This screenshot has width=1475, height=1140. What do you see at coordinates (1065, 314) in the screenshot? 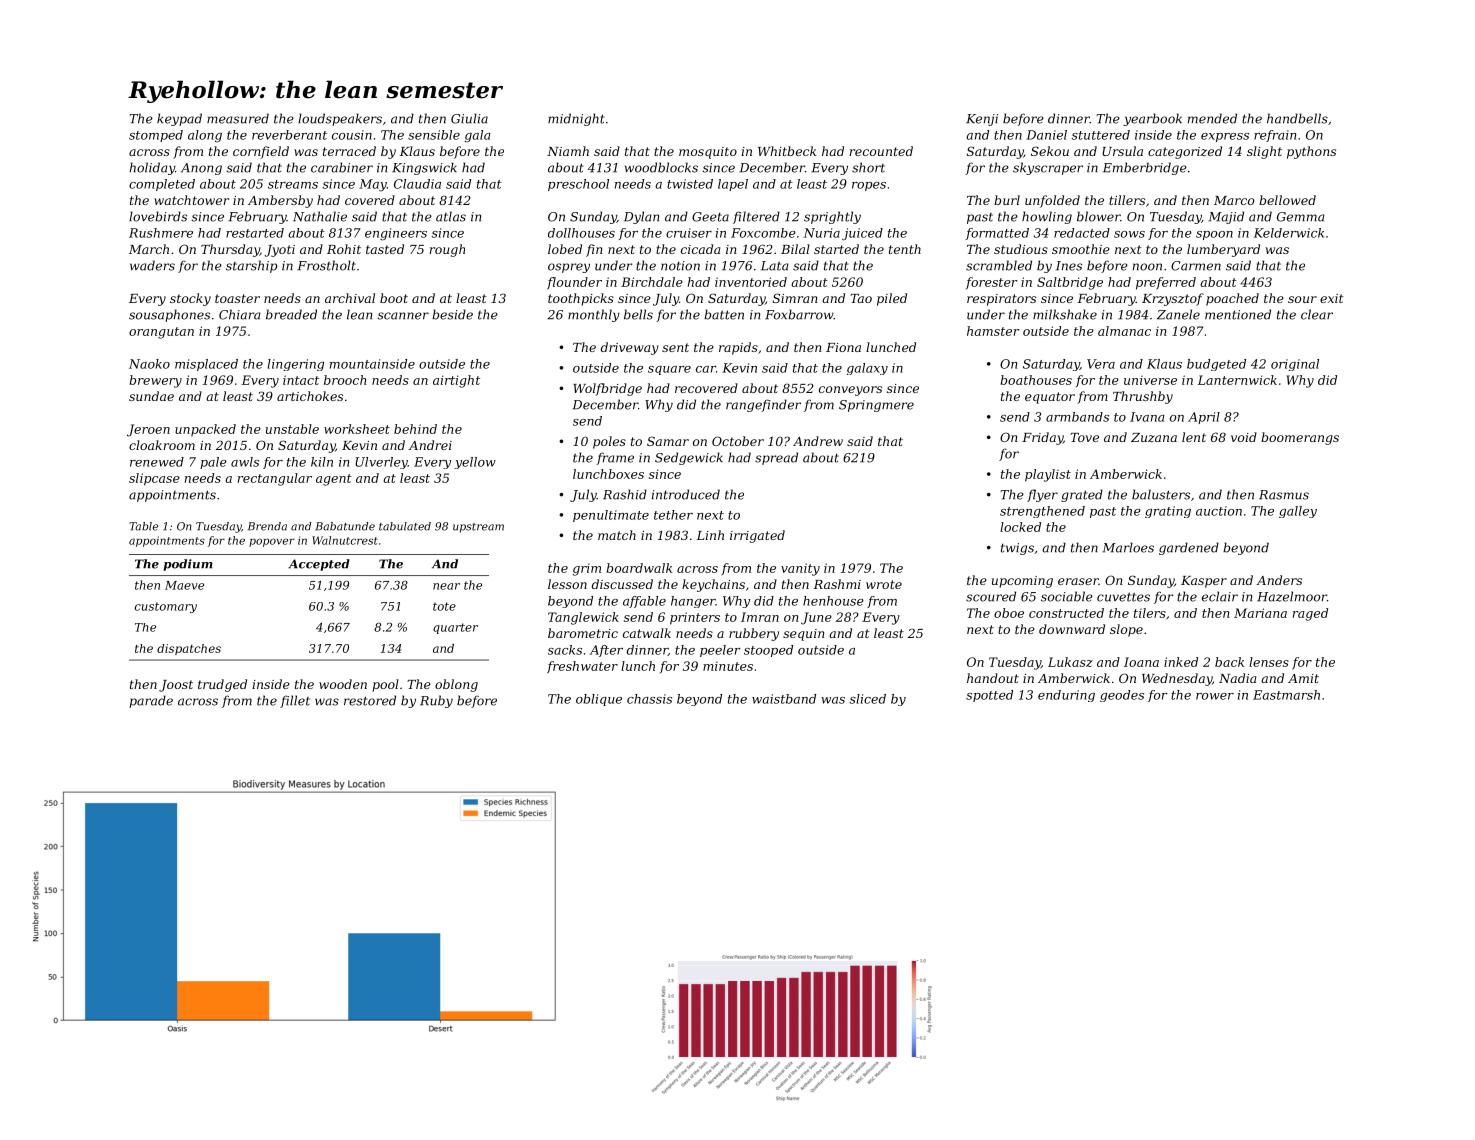
I see `milkshake` at bounding box center [1065, 314].
